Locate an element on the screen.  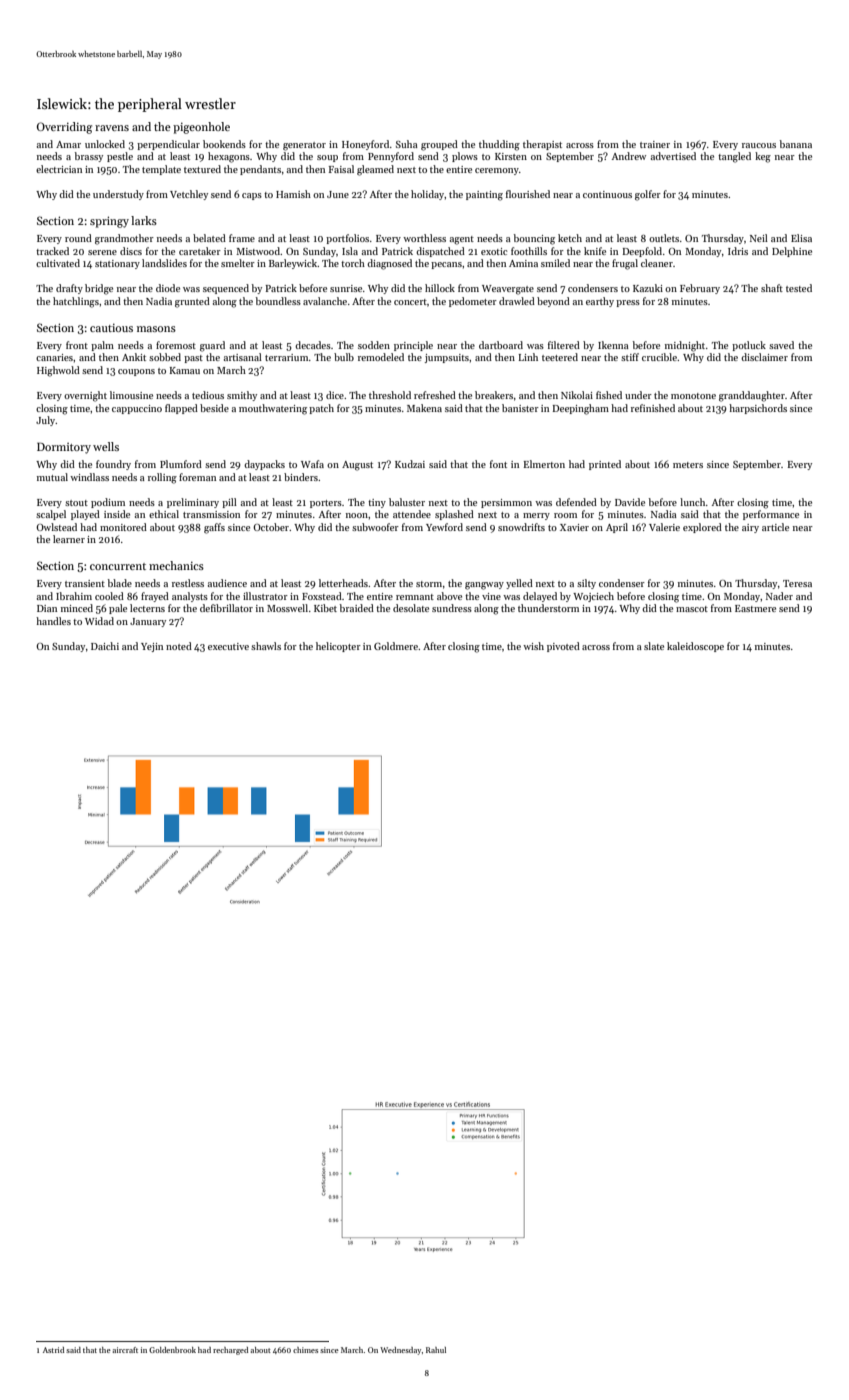
pivoted is located at coordinates (563, 647).
